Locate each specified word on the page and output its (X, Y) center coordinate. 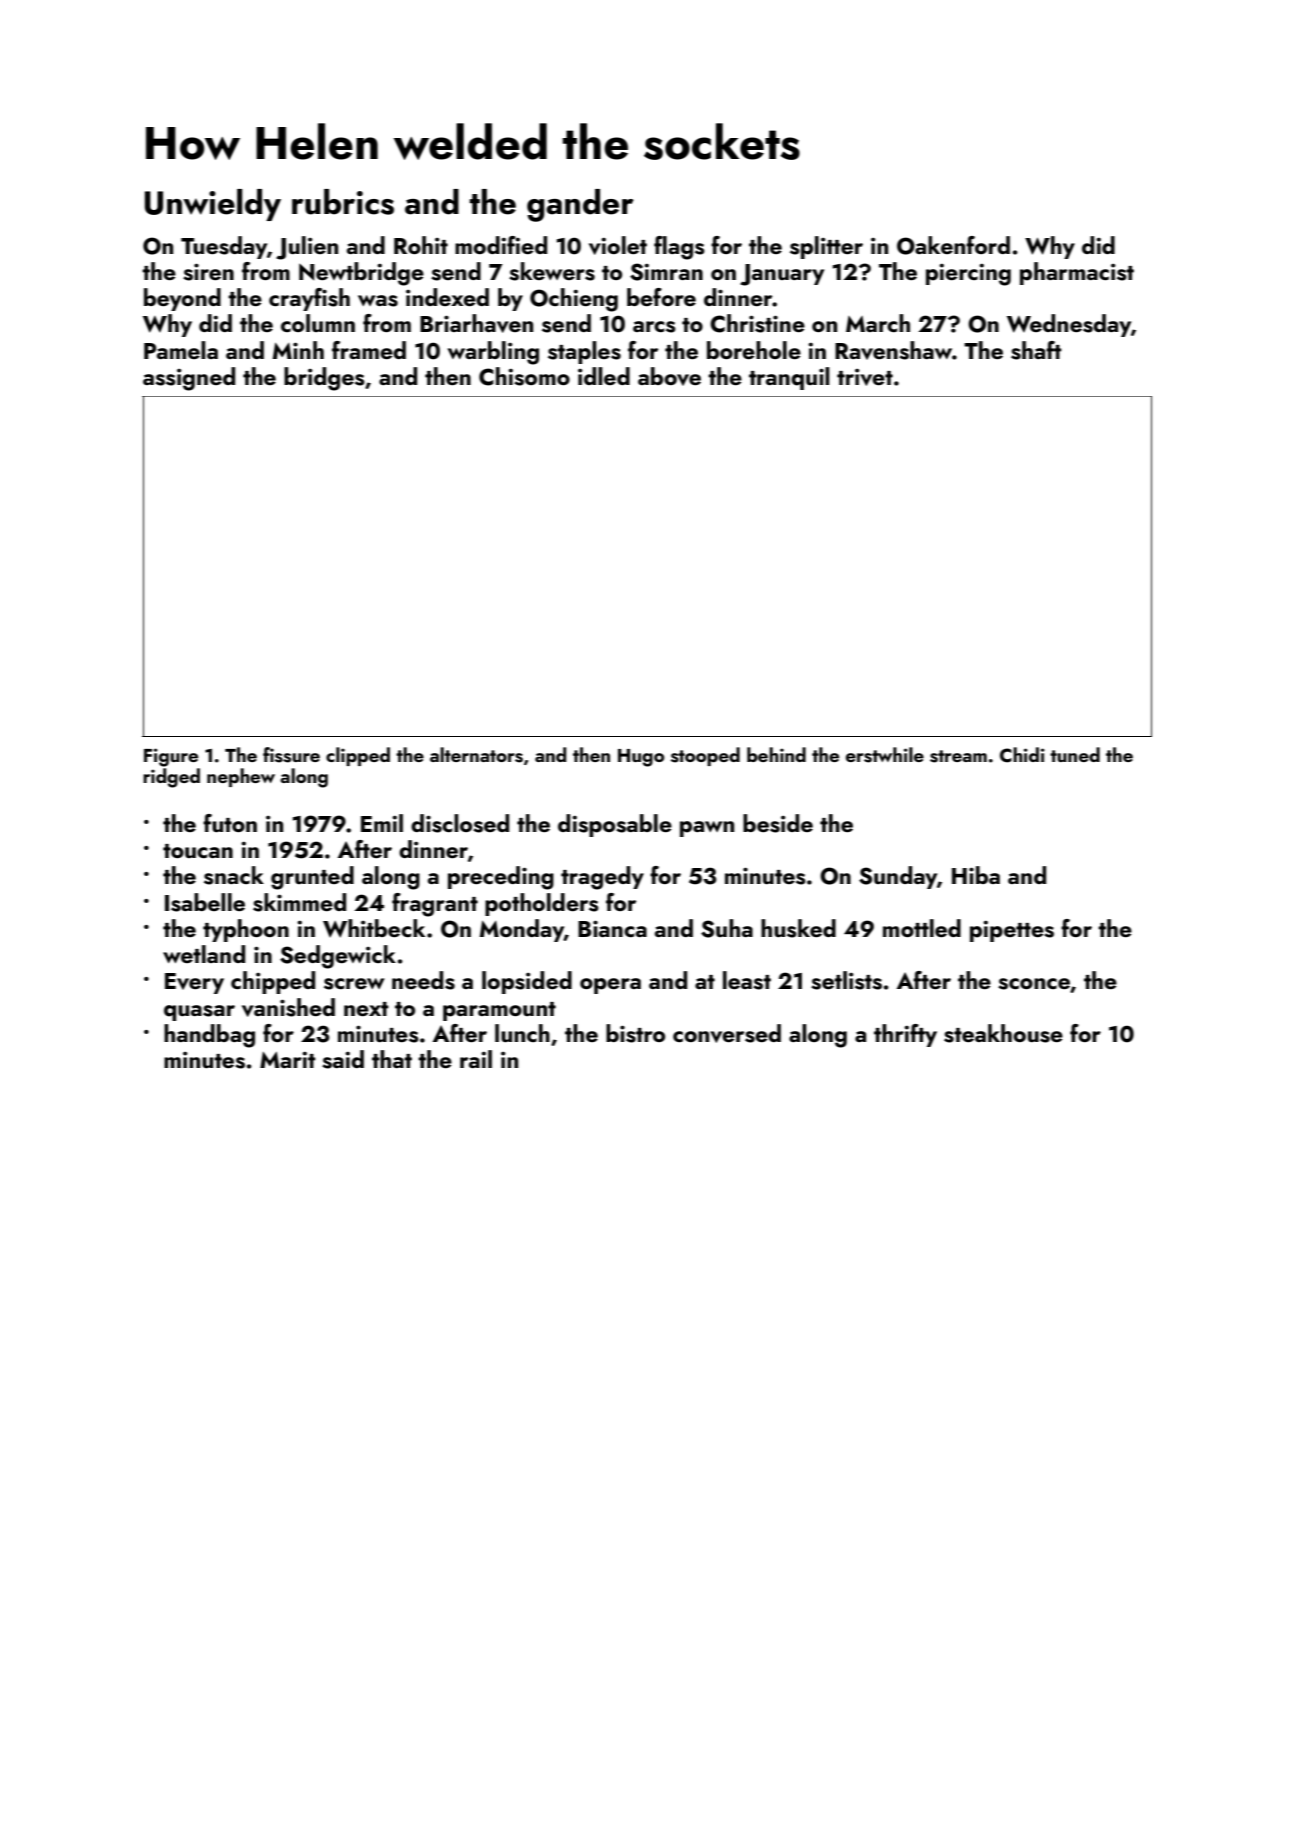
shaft (1036, 350)
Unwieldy (213, 205)
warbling (493, 353)
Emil (382, 823)
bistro (635, 1033)
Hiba (976, 875)
